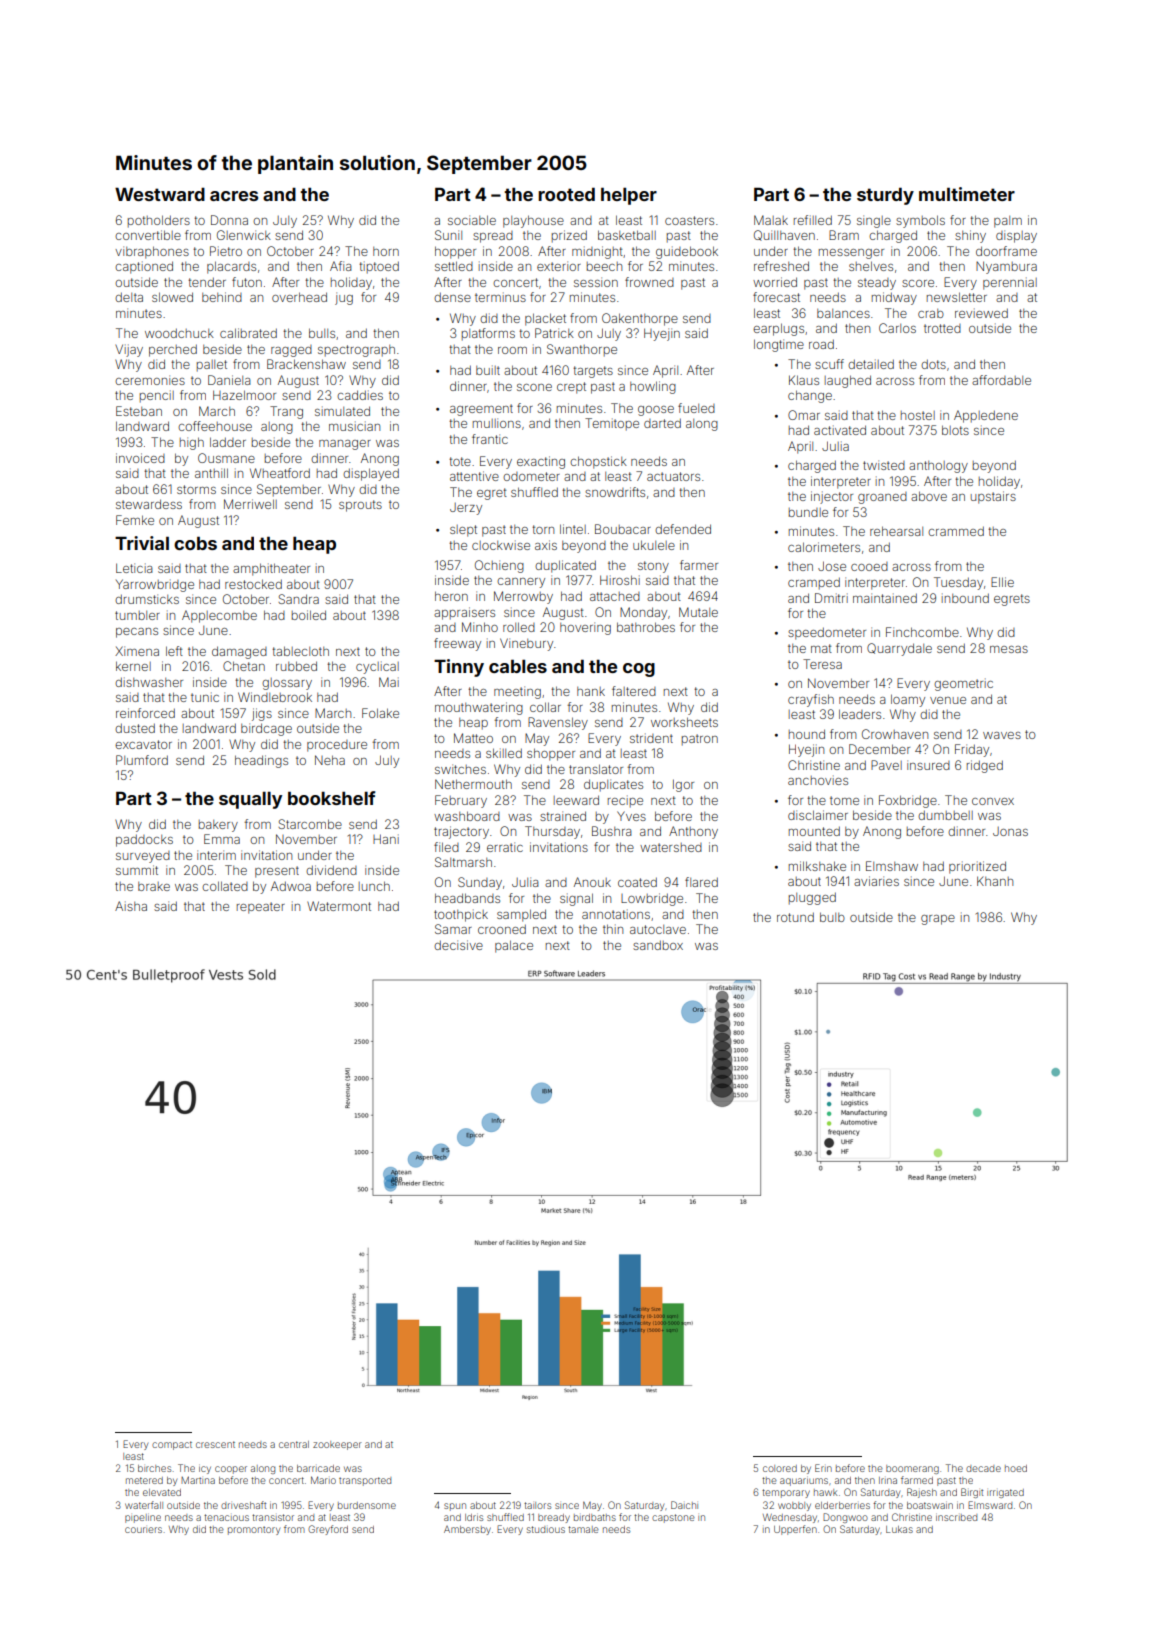 Image resolution: width=1153 pixels, height=1630 pixels. I want to click on cyclical, so click(377, 667).
